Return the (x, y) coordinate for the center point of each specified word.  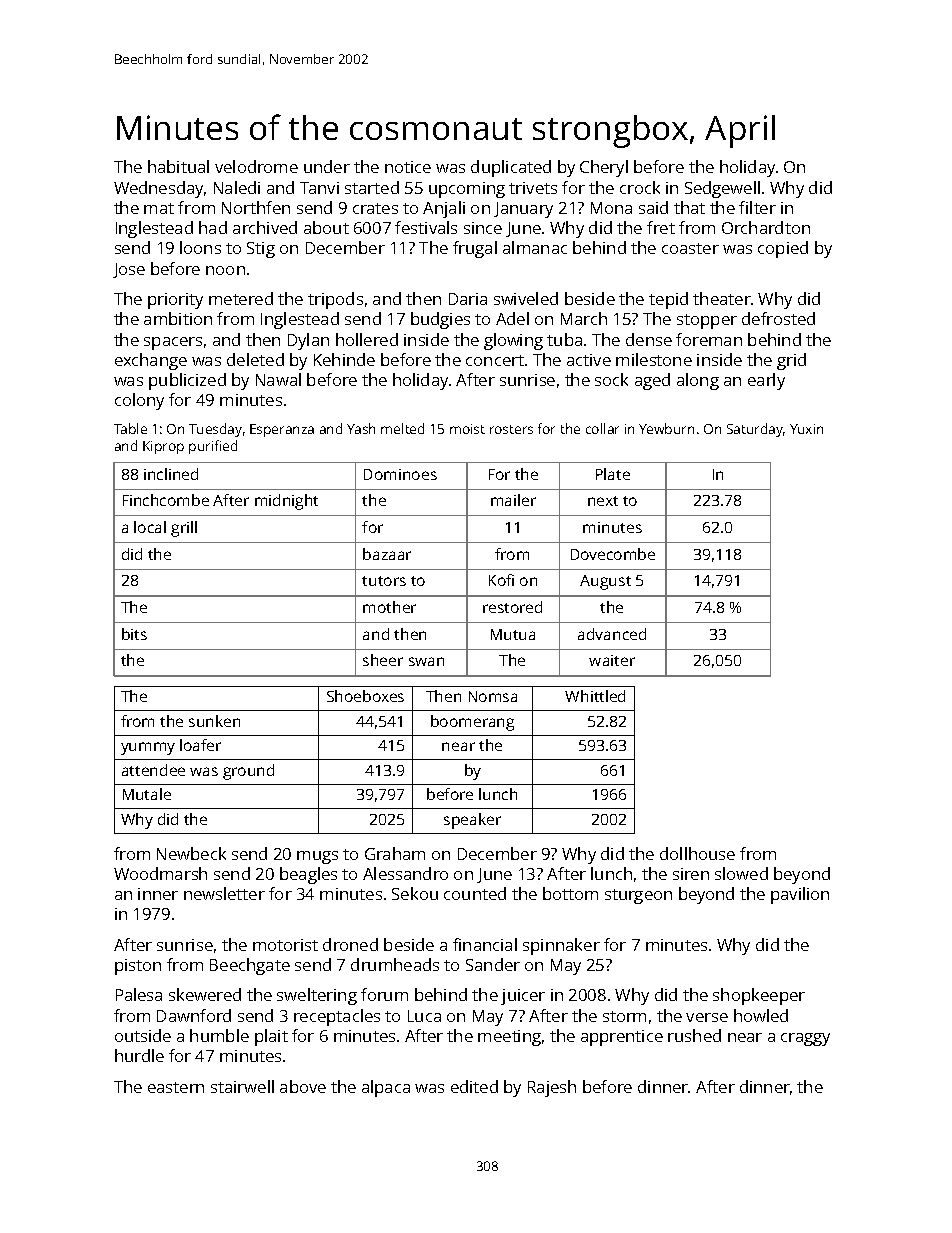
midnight (286, 502)
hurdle (139, 1055)
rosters (511, 429)
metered (241, 298)
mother (389, 607)
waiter (612, 660)
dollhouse (697, 853)
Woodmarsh (160, 873)
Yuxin (806, 429)
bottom (570, 893)
